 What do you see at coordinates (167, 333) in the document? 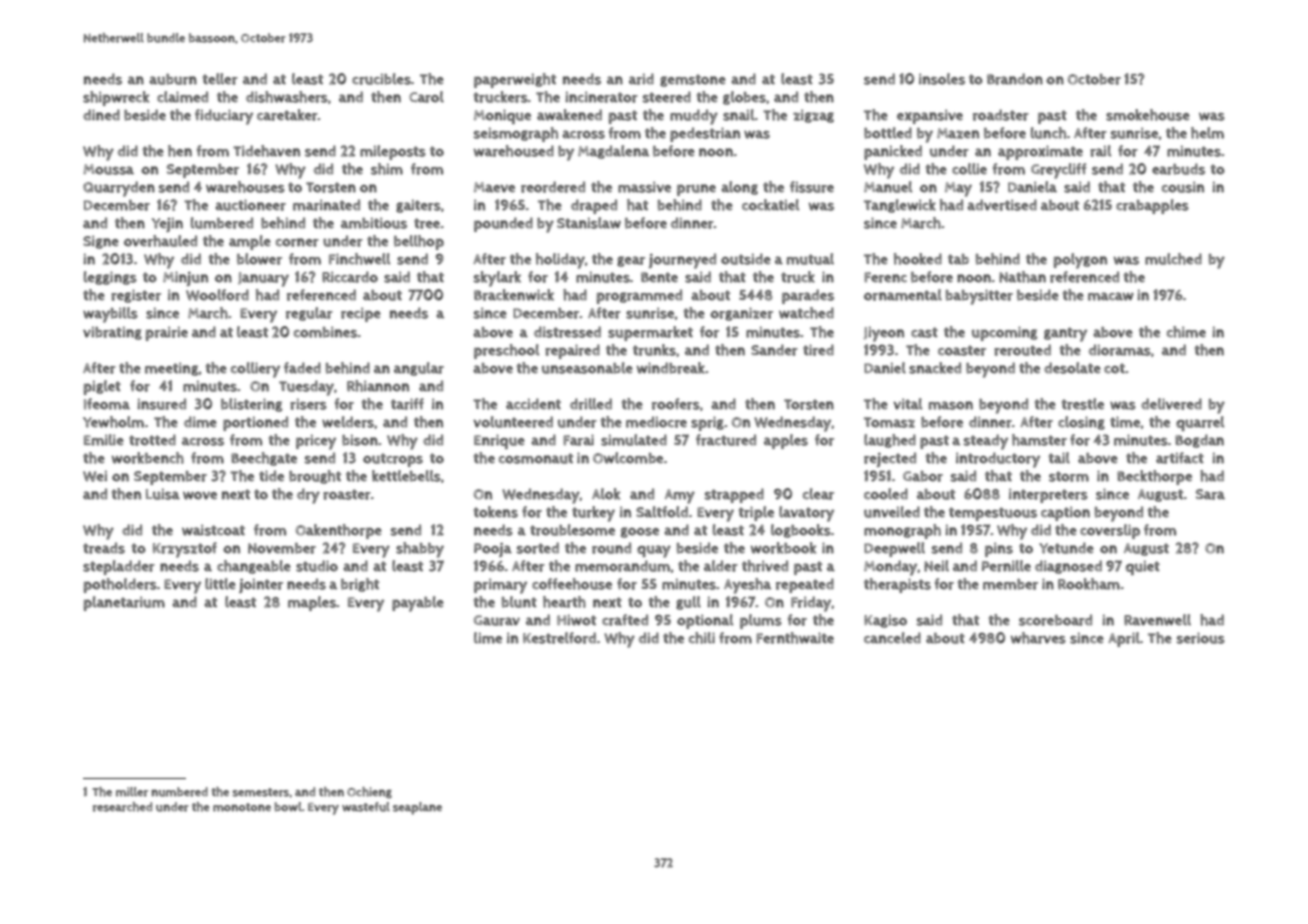
I see `prairie` at bounding box center [167, 333].
